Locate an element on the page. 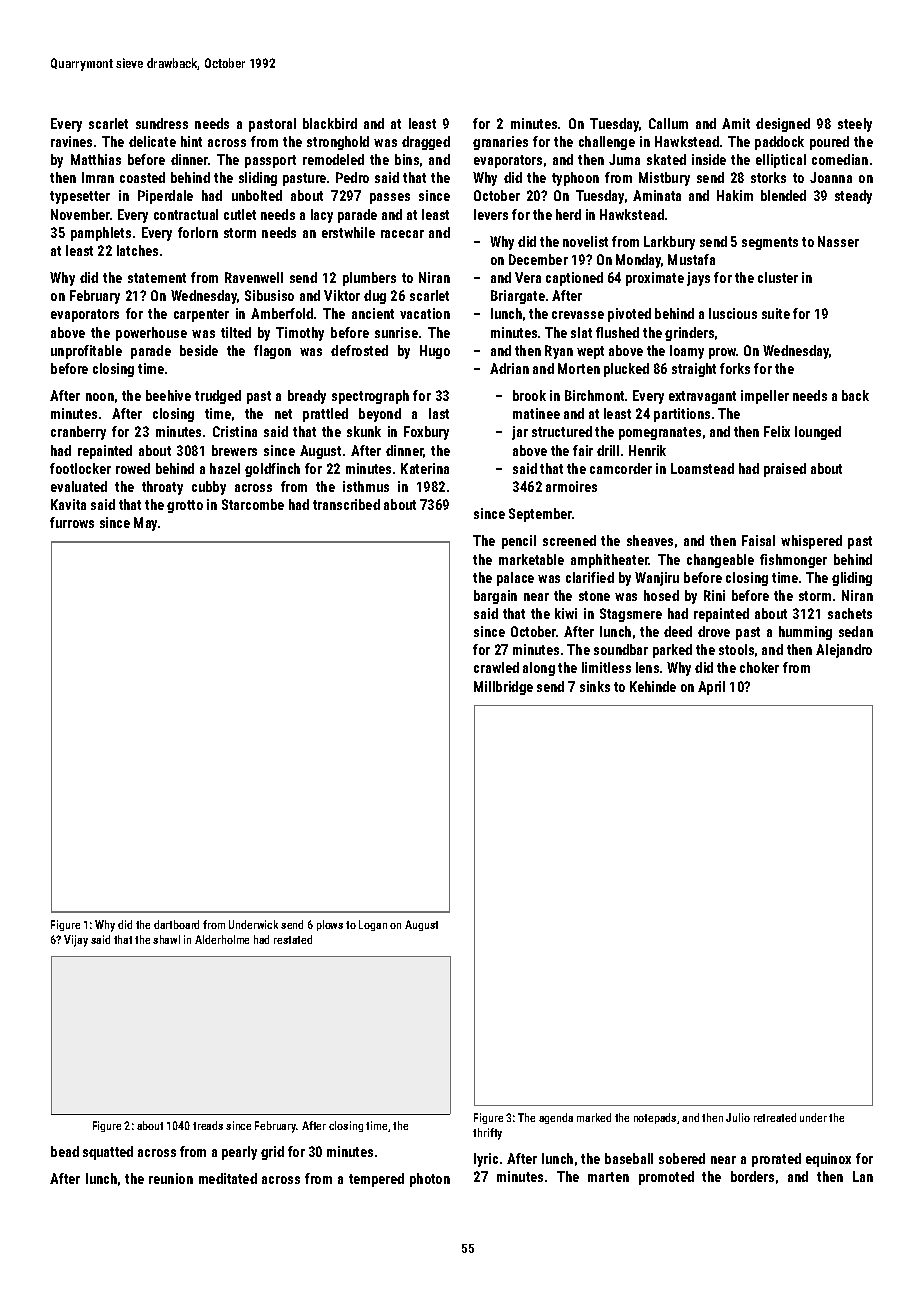 The image size is (924, 1308). Logan is located at coordinates (373, 925).
